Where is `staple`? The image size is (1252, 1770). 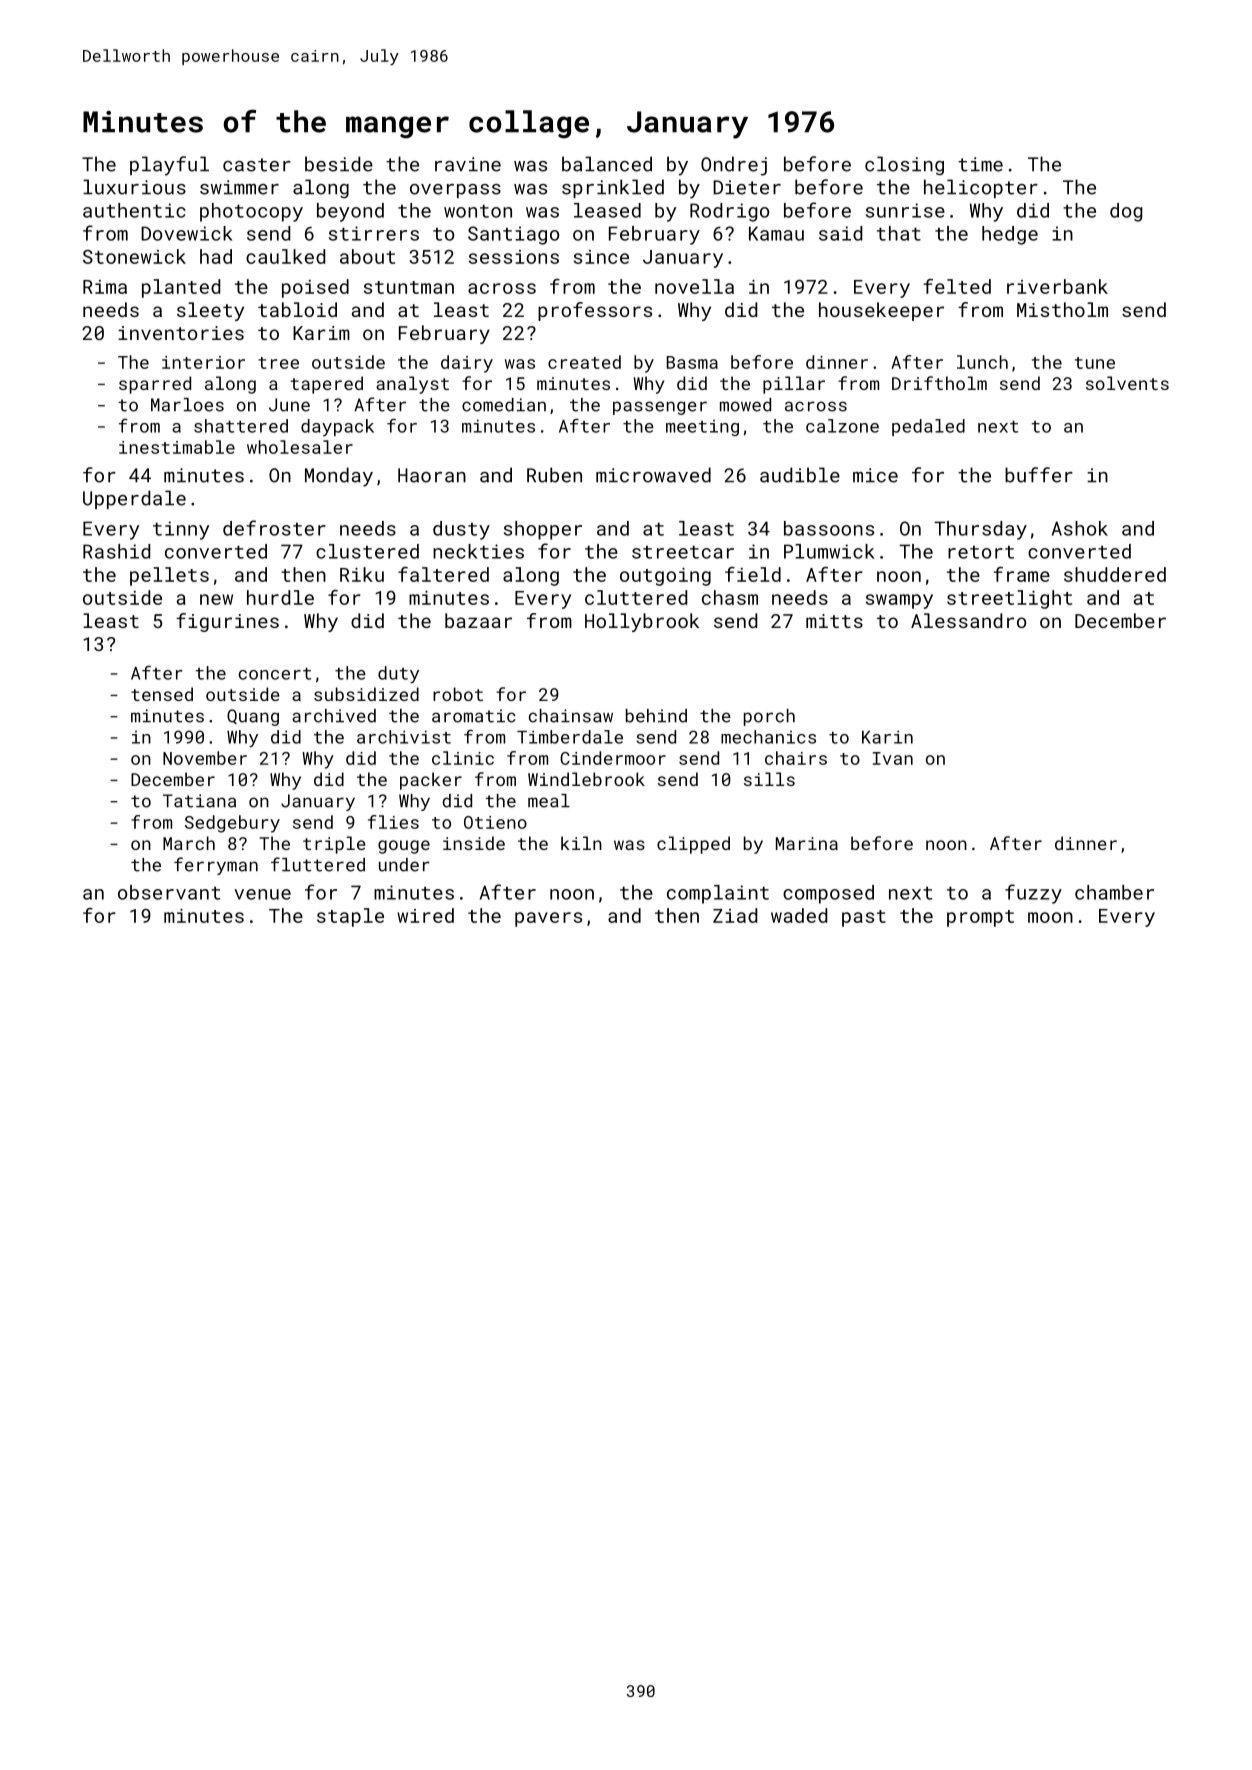
staple is located at coordinates (350, 917).
